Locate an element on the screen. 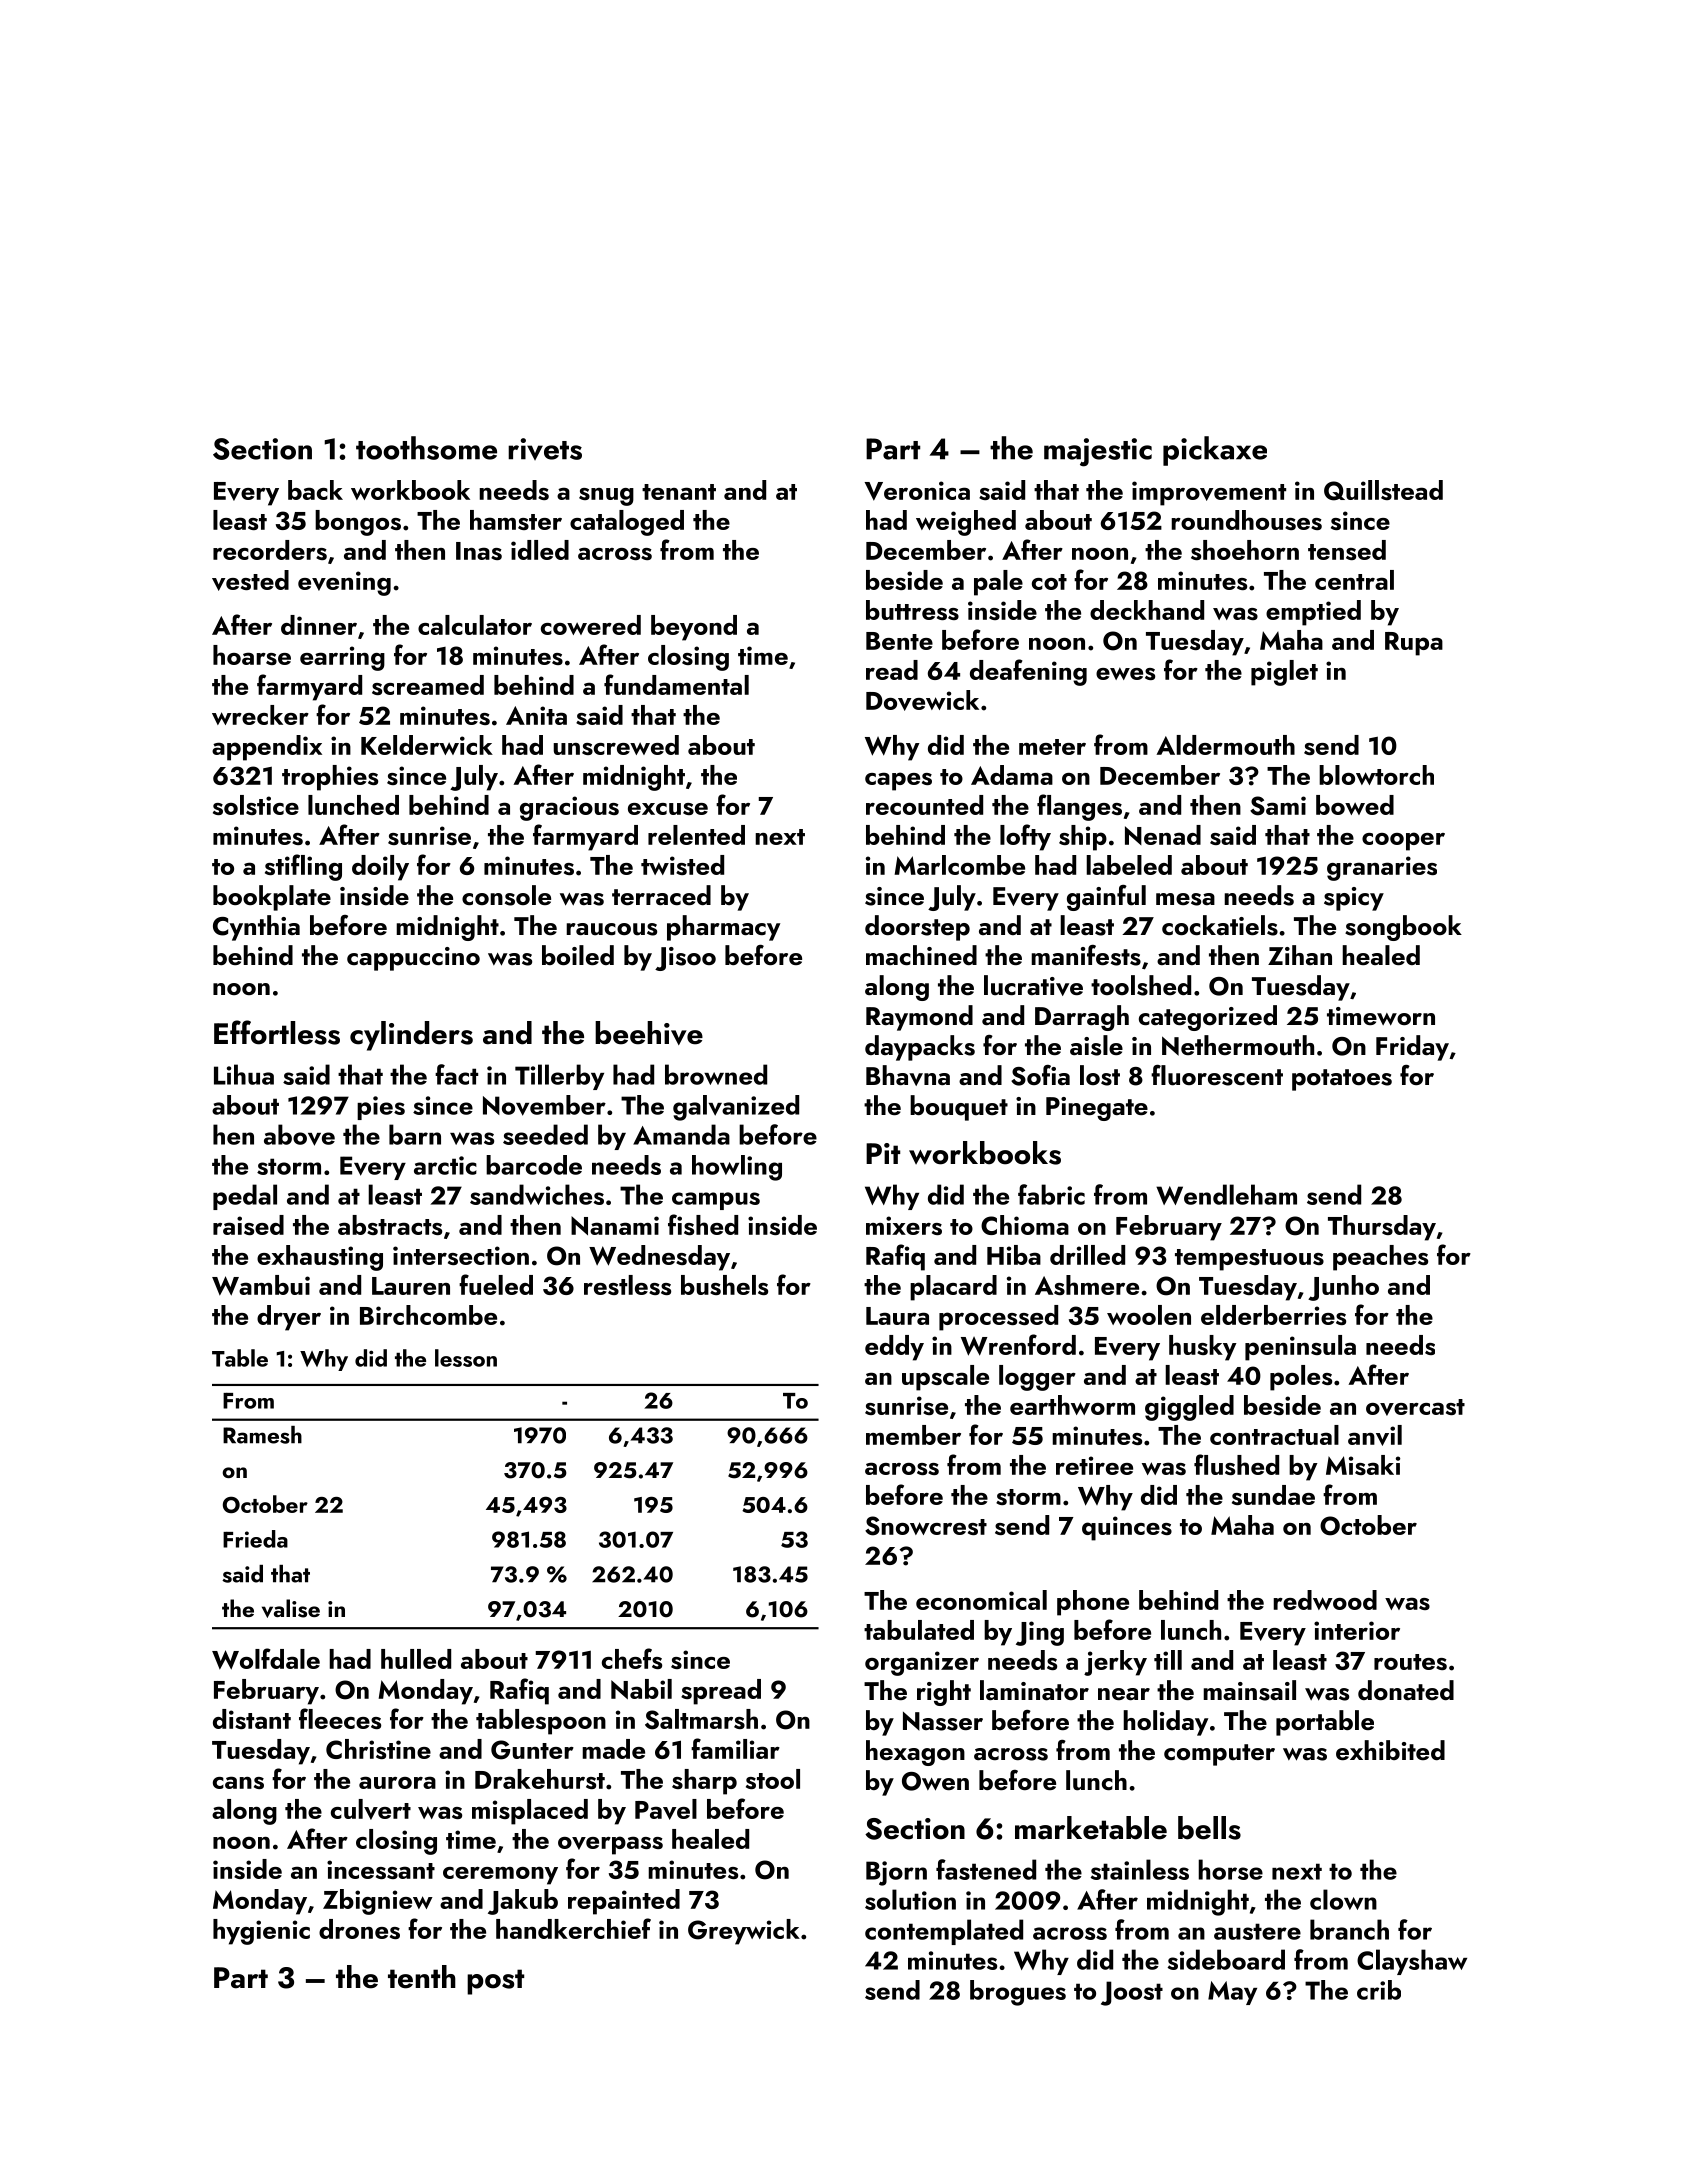 This screenshot has height=2178, width=1683. tenant is located at coordinates (679, 492).
